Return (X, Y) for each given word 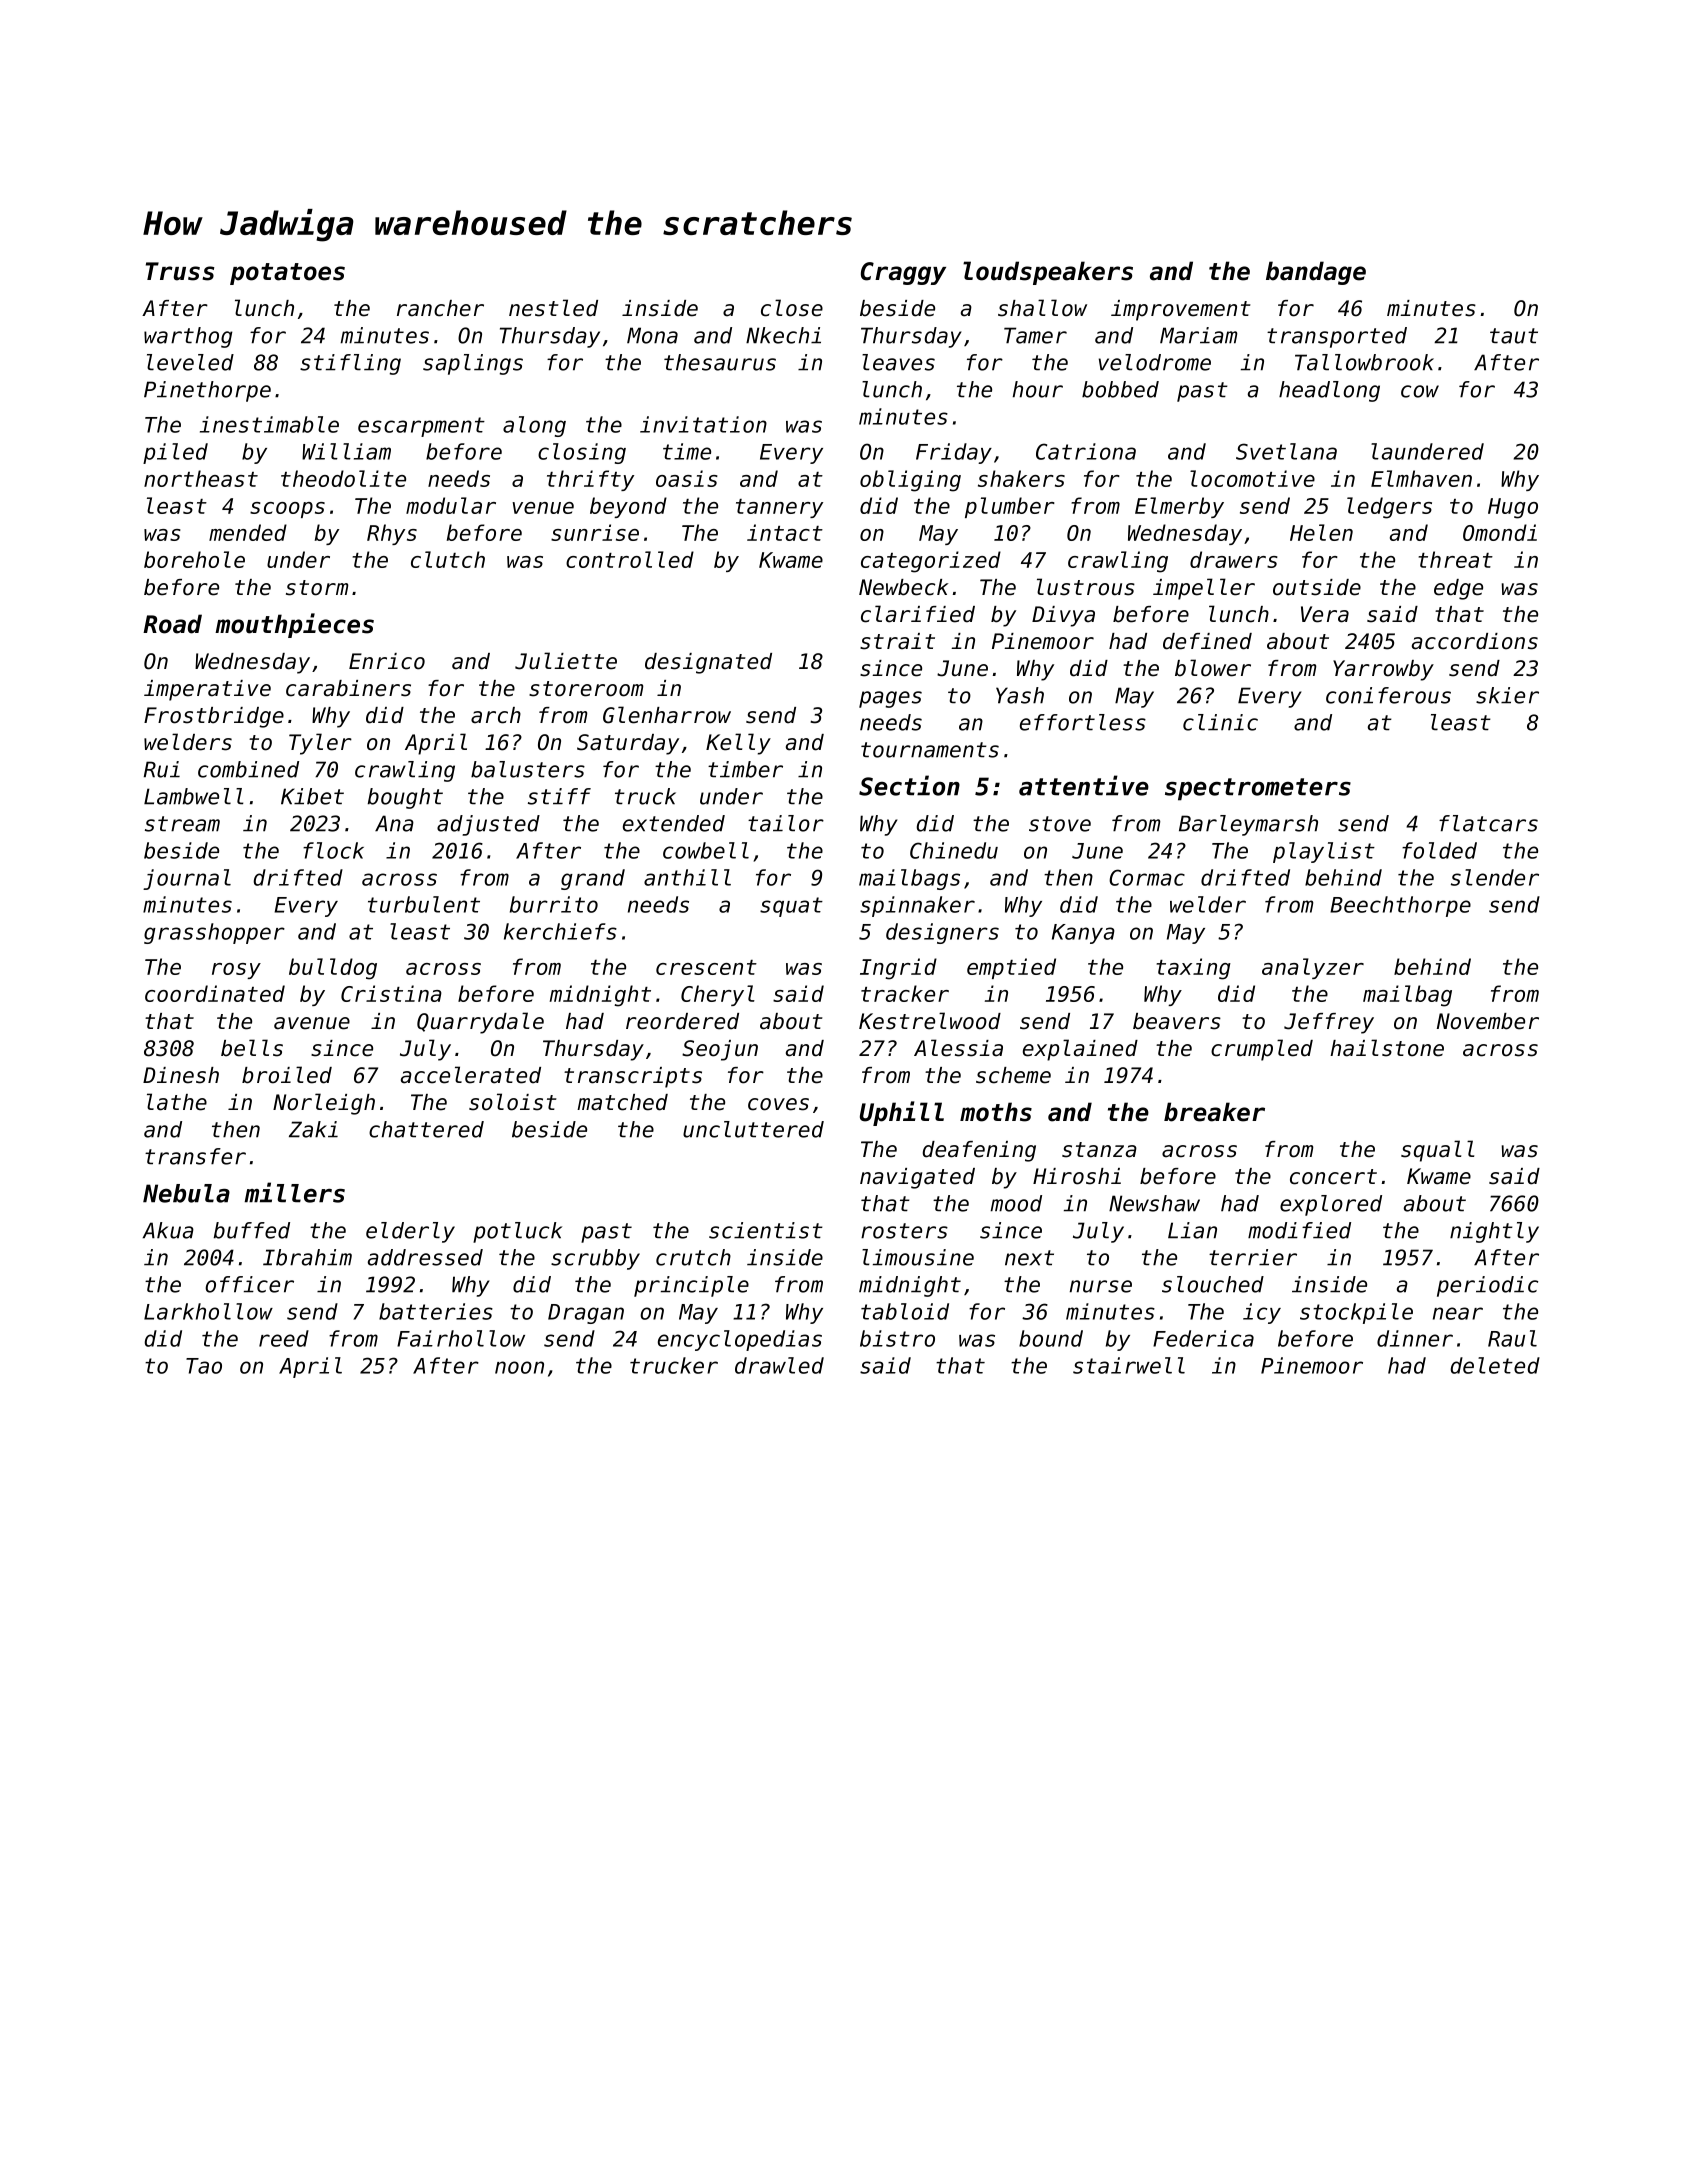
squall (1437, 1151)
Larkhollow (208, 1311)
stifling (350, 364)
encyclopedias (740, 1340)
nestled (553, 308)
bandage (1316, 273)
